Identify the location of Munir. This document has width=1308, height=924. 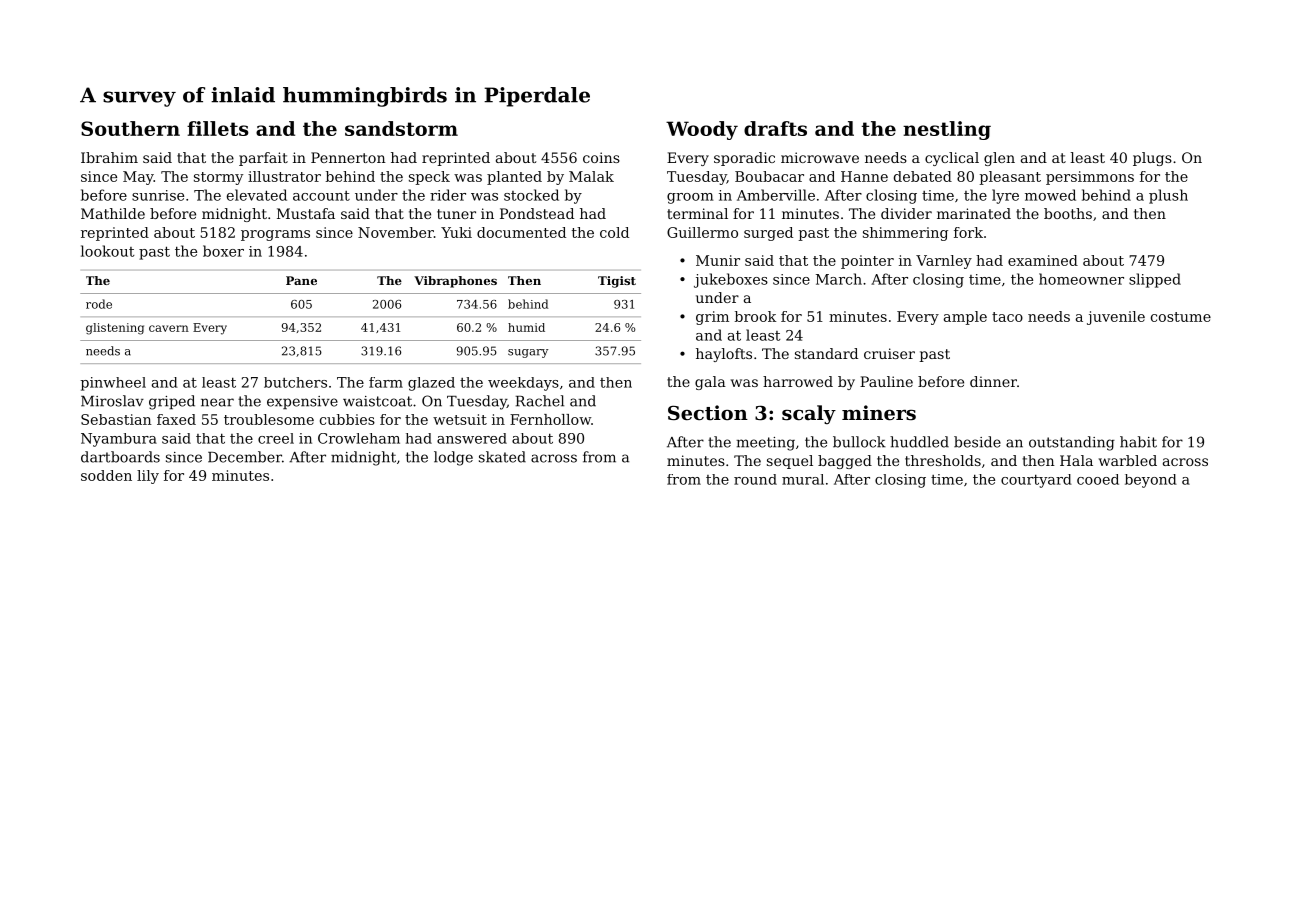
(718, 260).
